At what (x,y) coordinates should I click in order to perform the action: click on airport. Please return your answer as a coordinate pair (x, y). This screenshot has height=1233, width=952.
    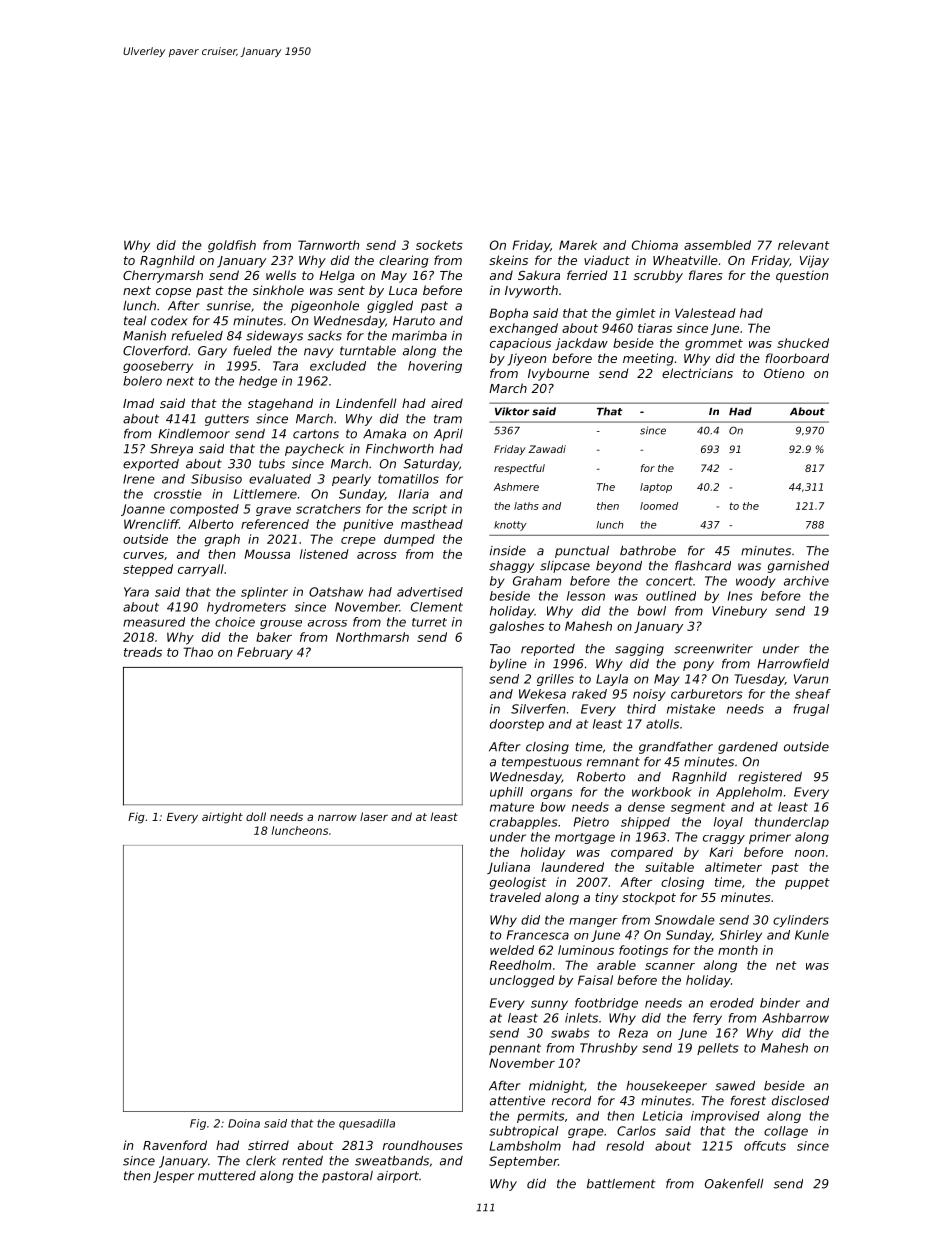
    Looking at the image, I should click on (398, 1177).
